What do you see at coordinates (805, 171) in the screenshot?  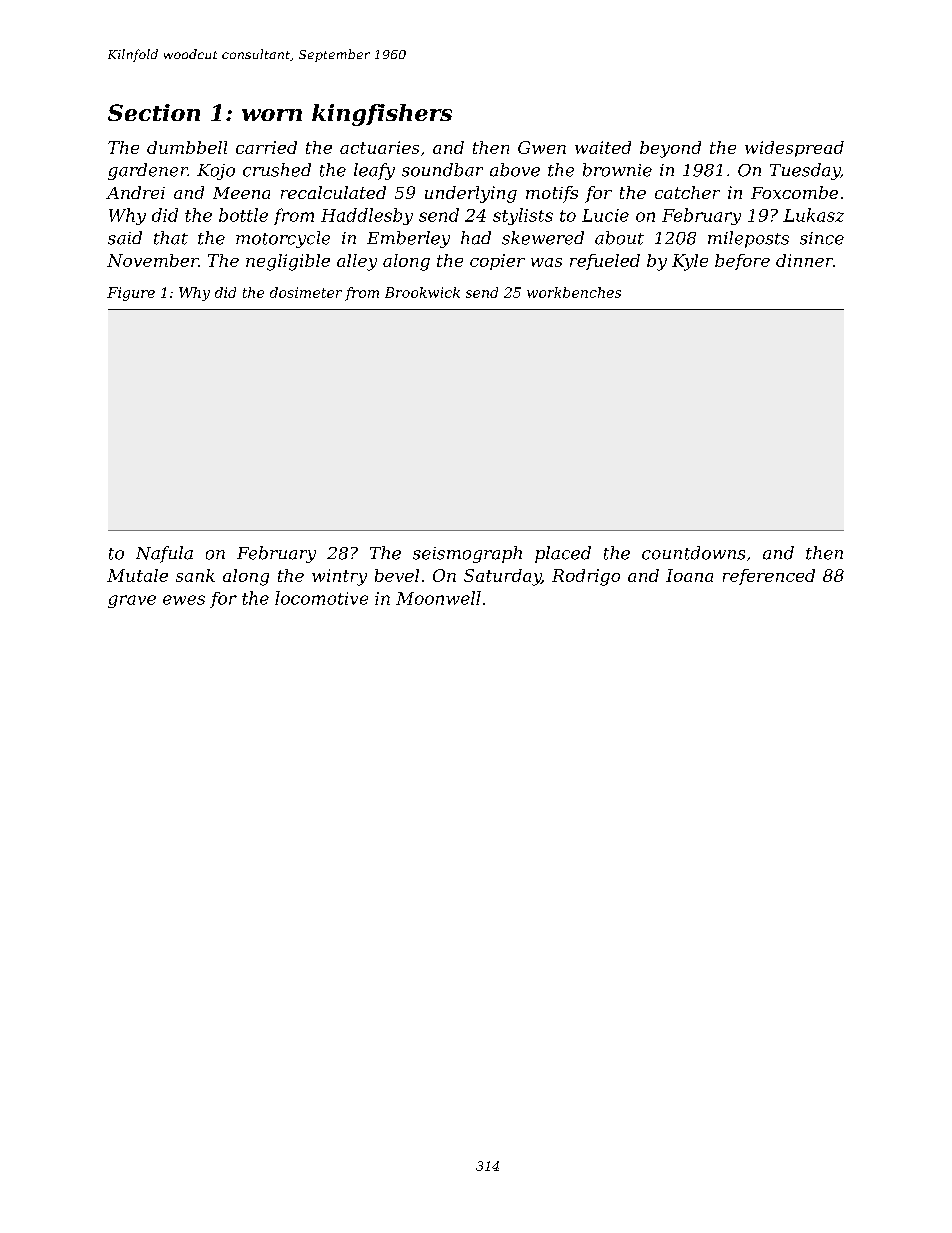 I see `Tuesday` at bounding box center [805, 171].
